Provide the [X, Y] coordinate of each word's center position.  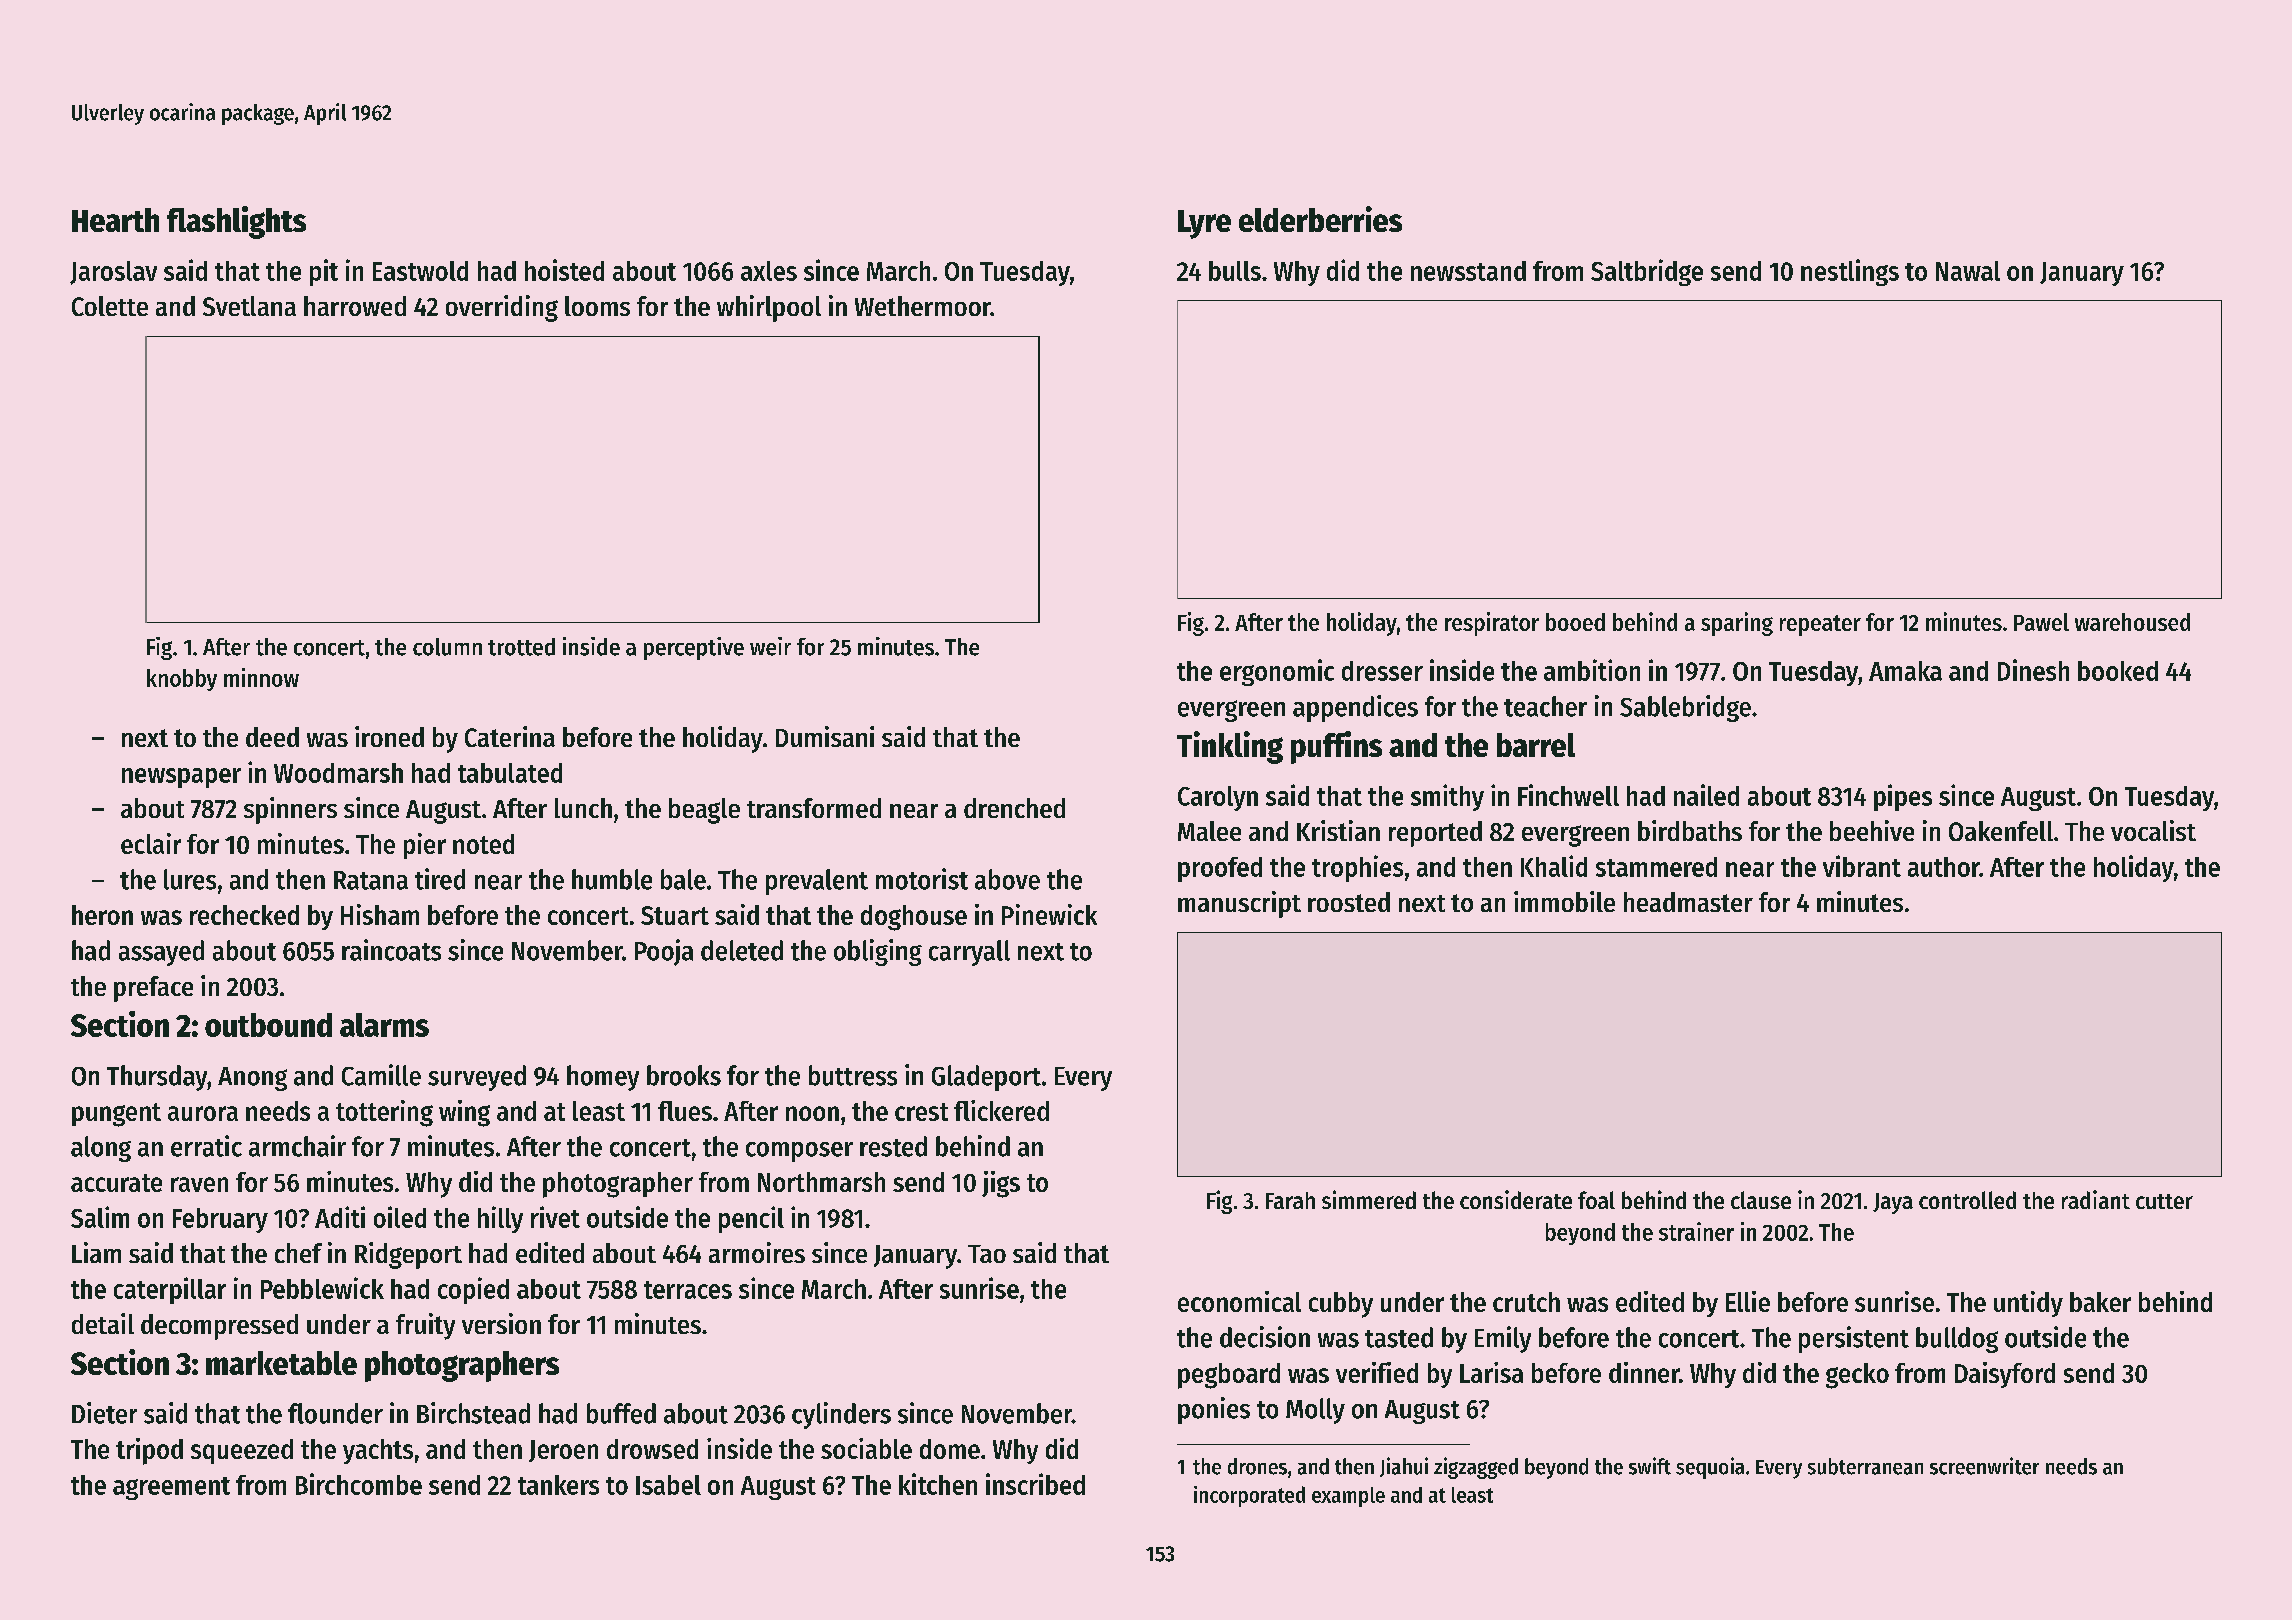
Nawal [1968, 271]
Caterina [510, 736]
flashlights [236, 222]
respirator [1492, 624]
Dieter [104, 1413]
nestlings [1850, 272]
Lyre [1204, 224]
